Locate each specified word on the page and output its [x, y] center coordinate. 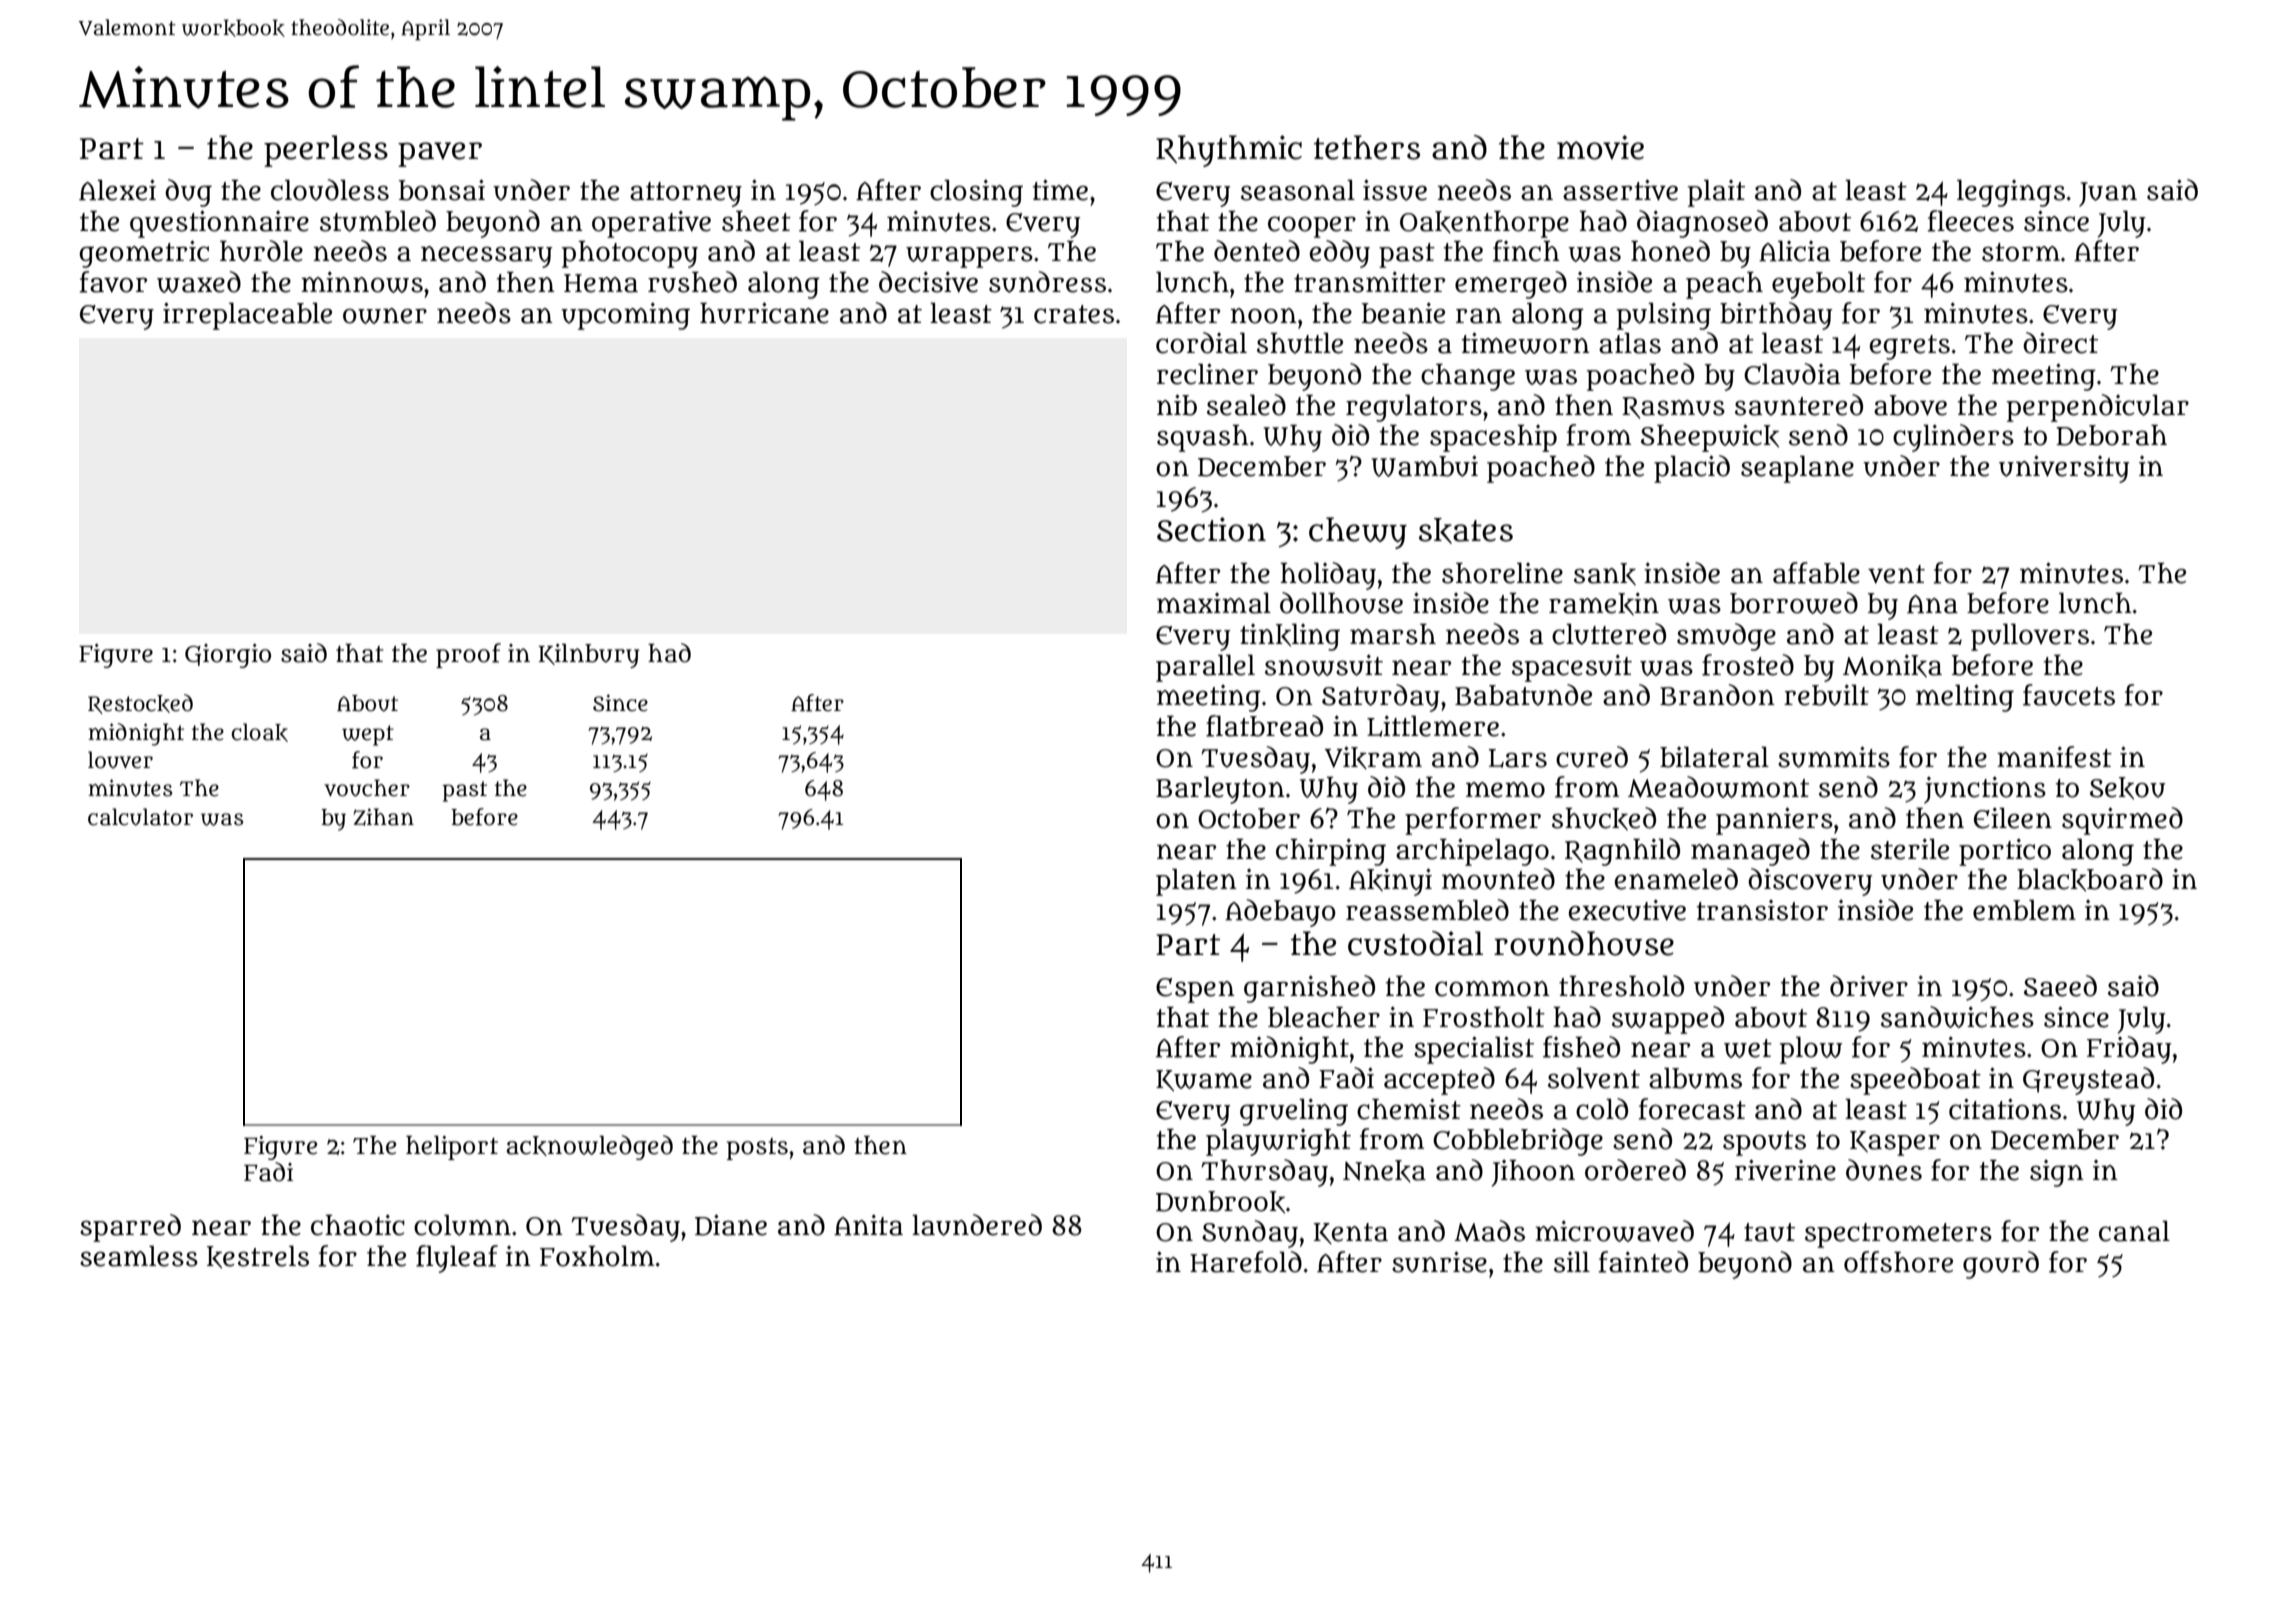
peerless [326, 151]
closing [976, 193]
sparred [130, 1228]
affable [1816, 573]
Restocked [140, 704]
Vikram [1373, 758]
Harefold [1246, 1262]
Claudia [1792, 374]
